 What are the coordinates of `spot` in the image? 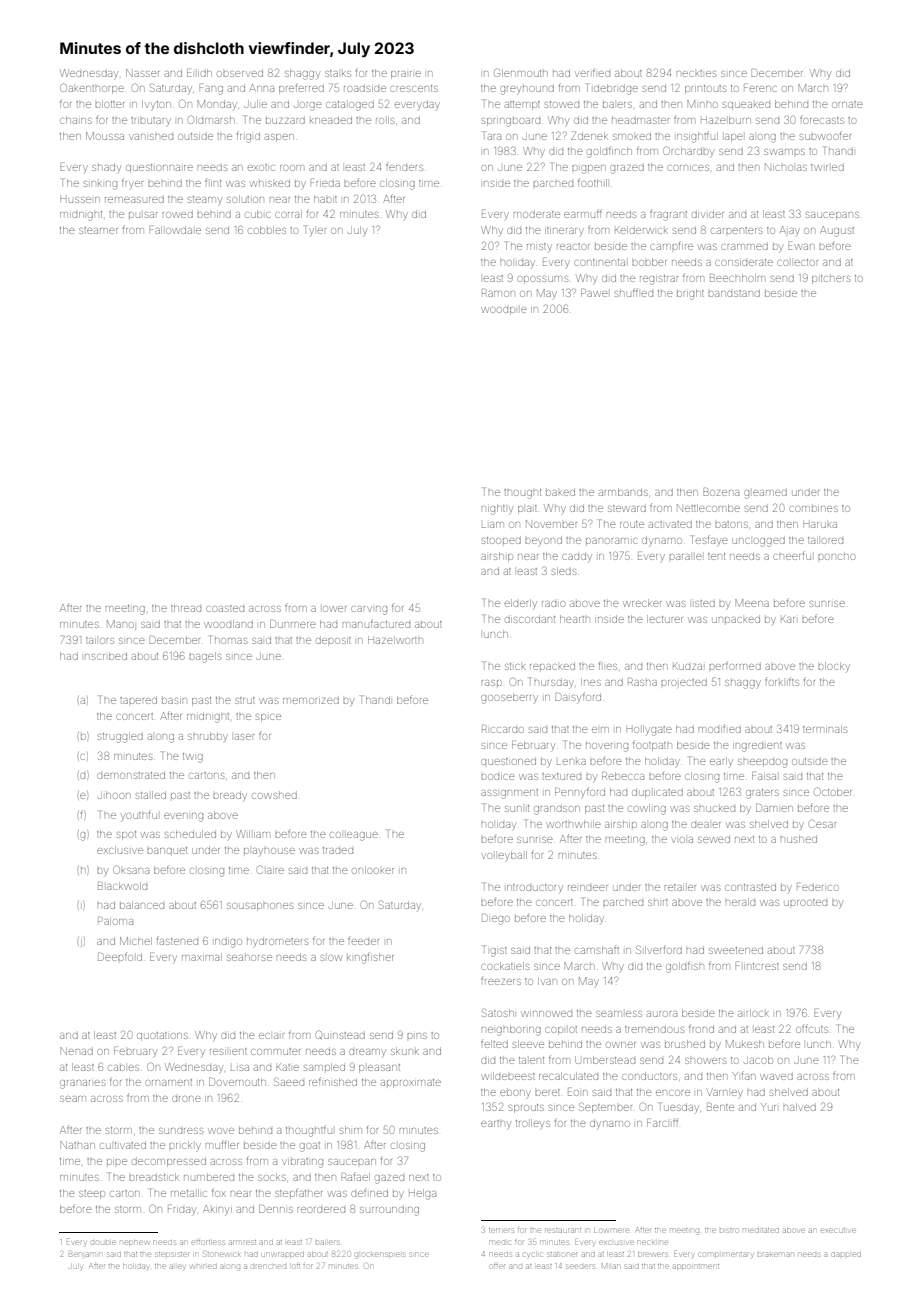 It's located at (126, 835).
